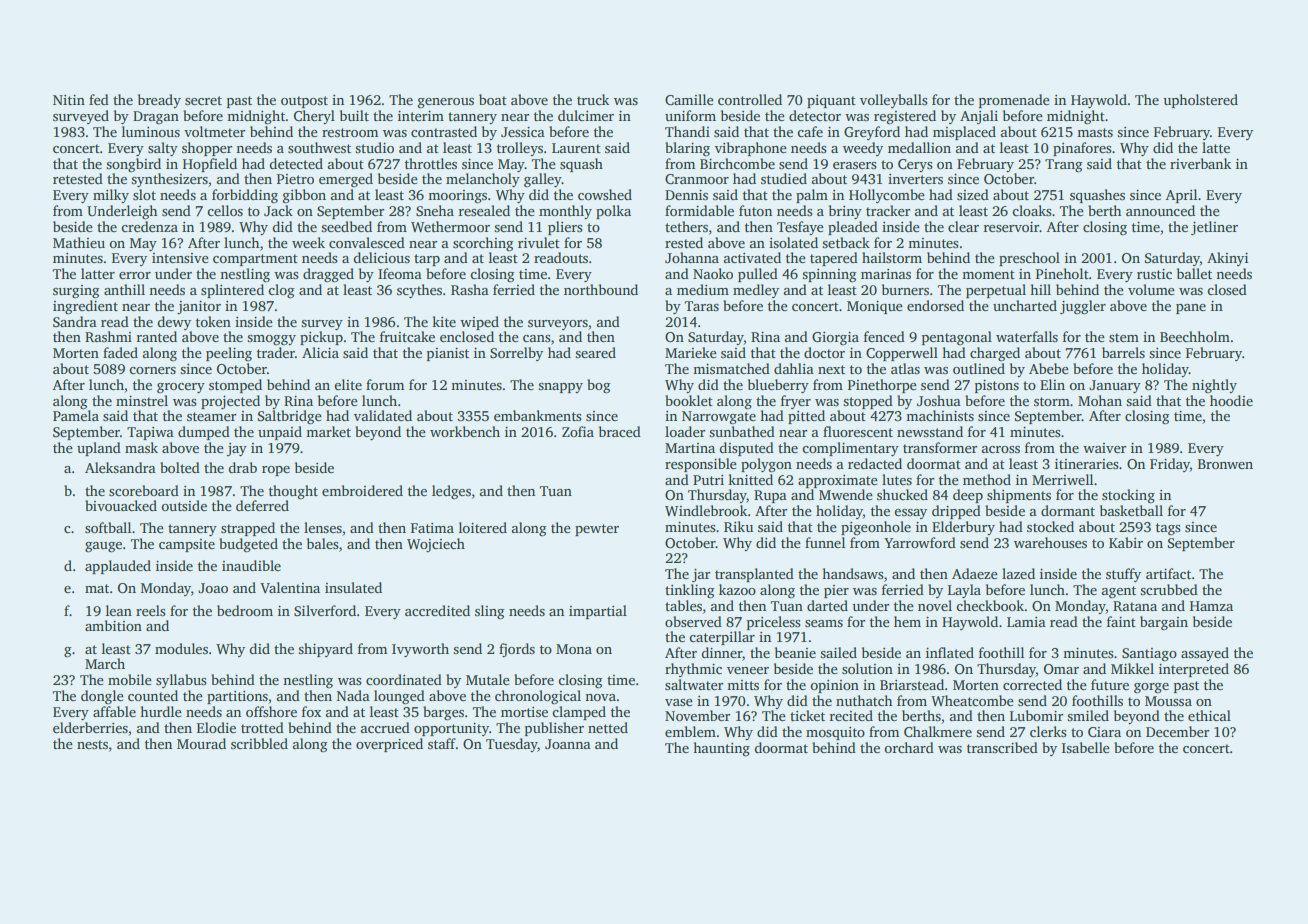  What do you see at coordinates (1104, 448) in the screenshot?
I see `waiver` at bounding box center [1104, 448].
